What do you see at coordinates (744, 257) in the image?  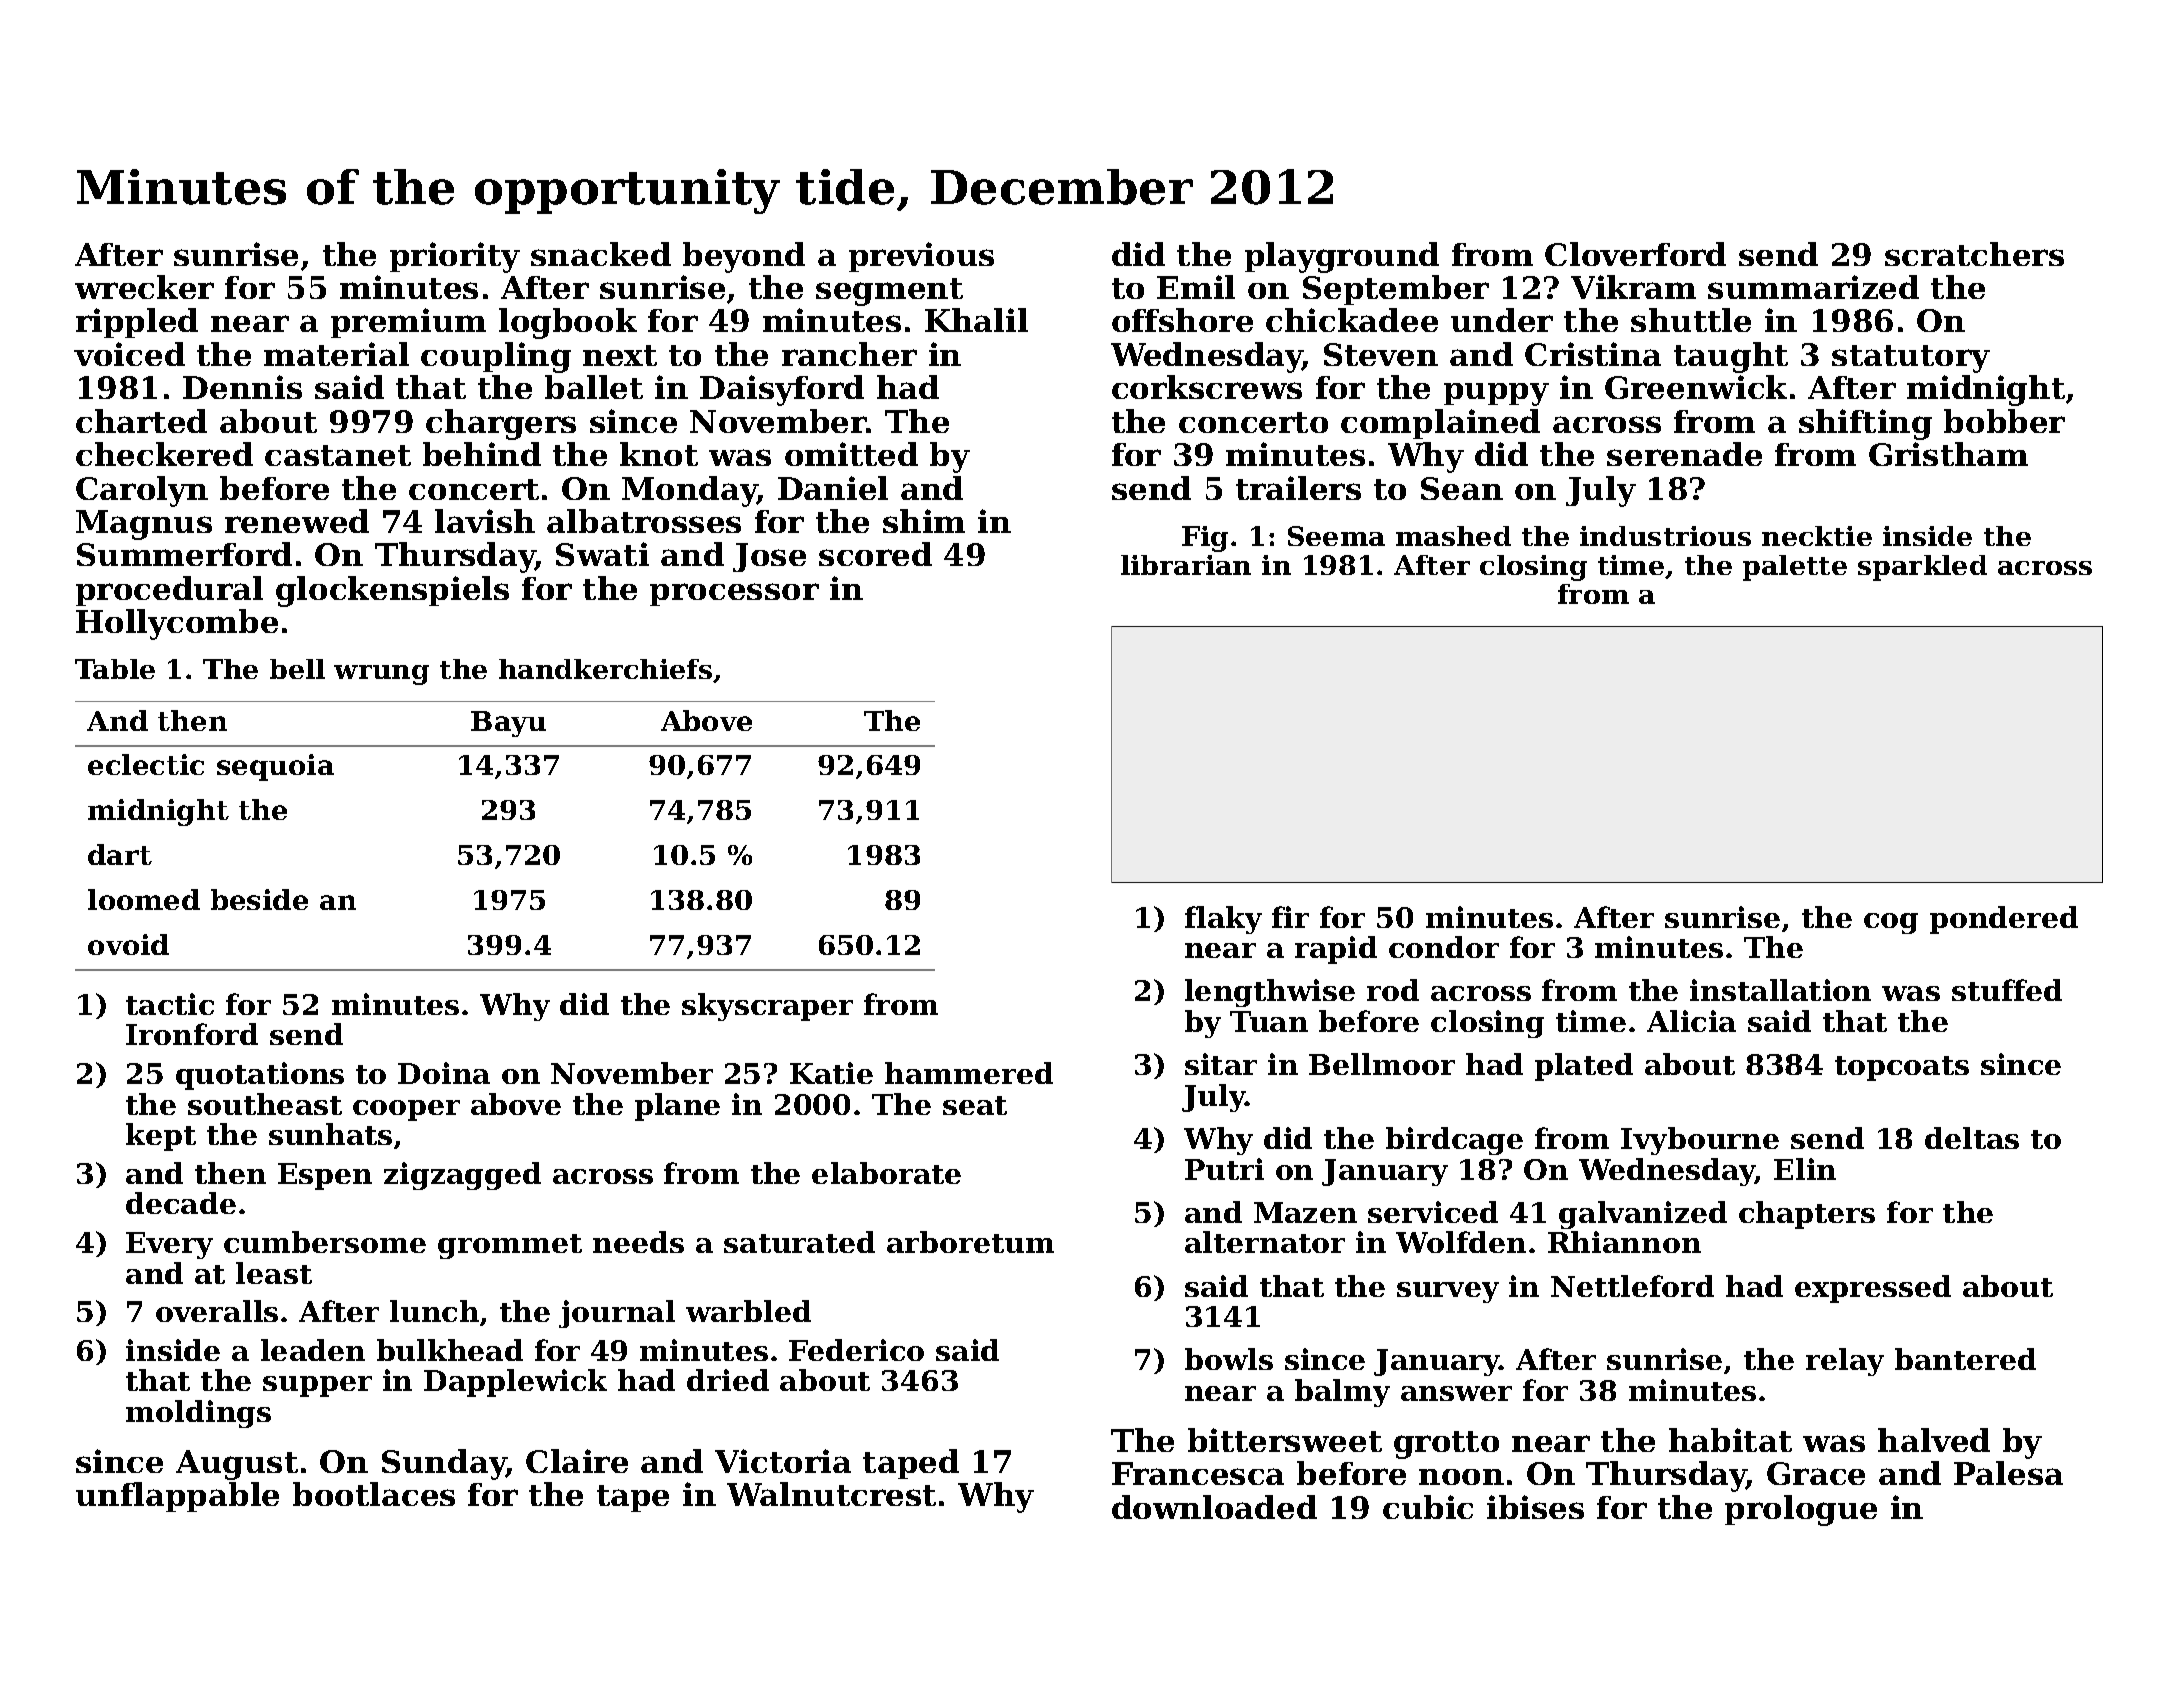 I see `beyond` at bounding box center [744, 257].
